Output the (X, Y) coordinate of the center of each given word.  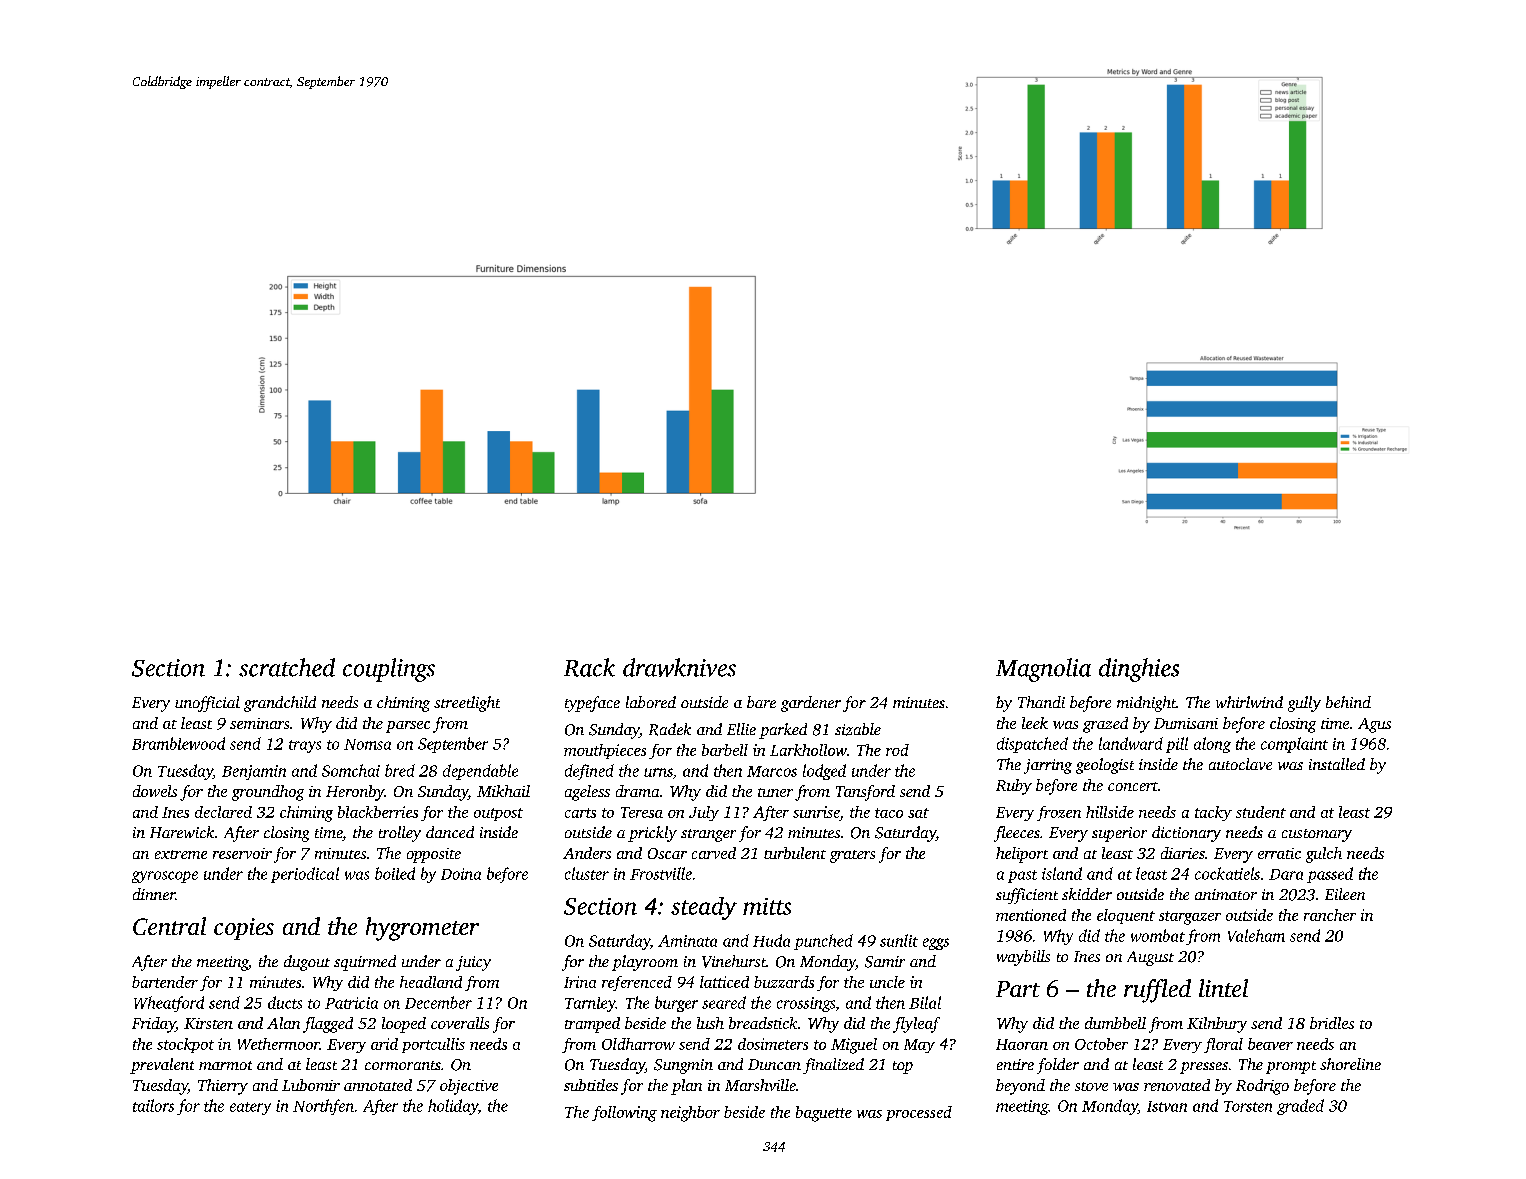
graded (1300, 1107)
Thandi (1041, 702)
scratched (287, 667)
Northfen (323, 1107)
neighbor (690, 1114)
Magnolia (1043, 670)
